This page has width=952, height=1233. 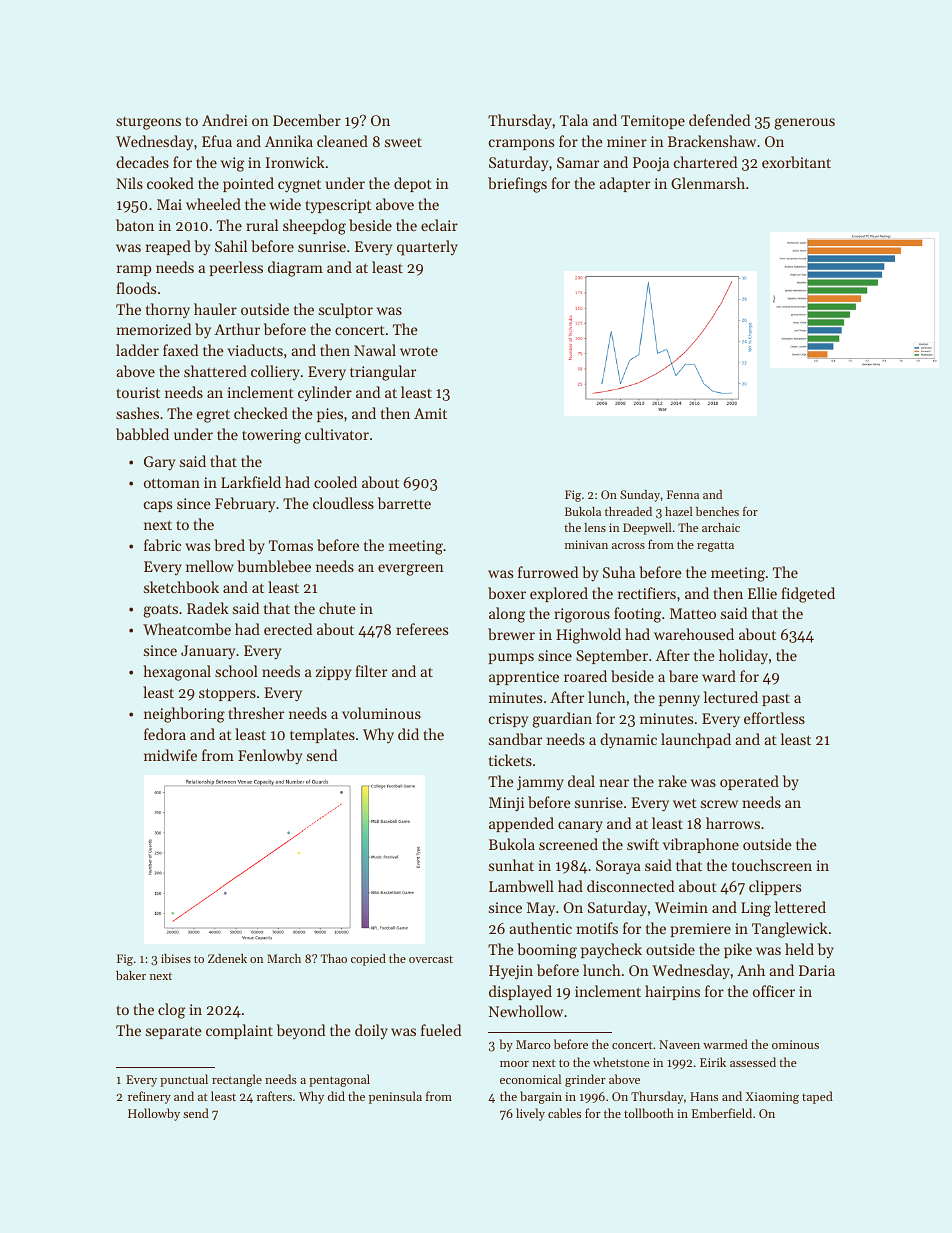 I want to click on evergreen, so click(x=411, y=570).
